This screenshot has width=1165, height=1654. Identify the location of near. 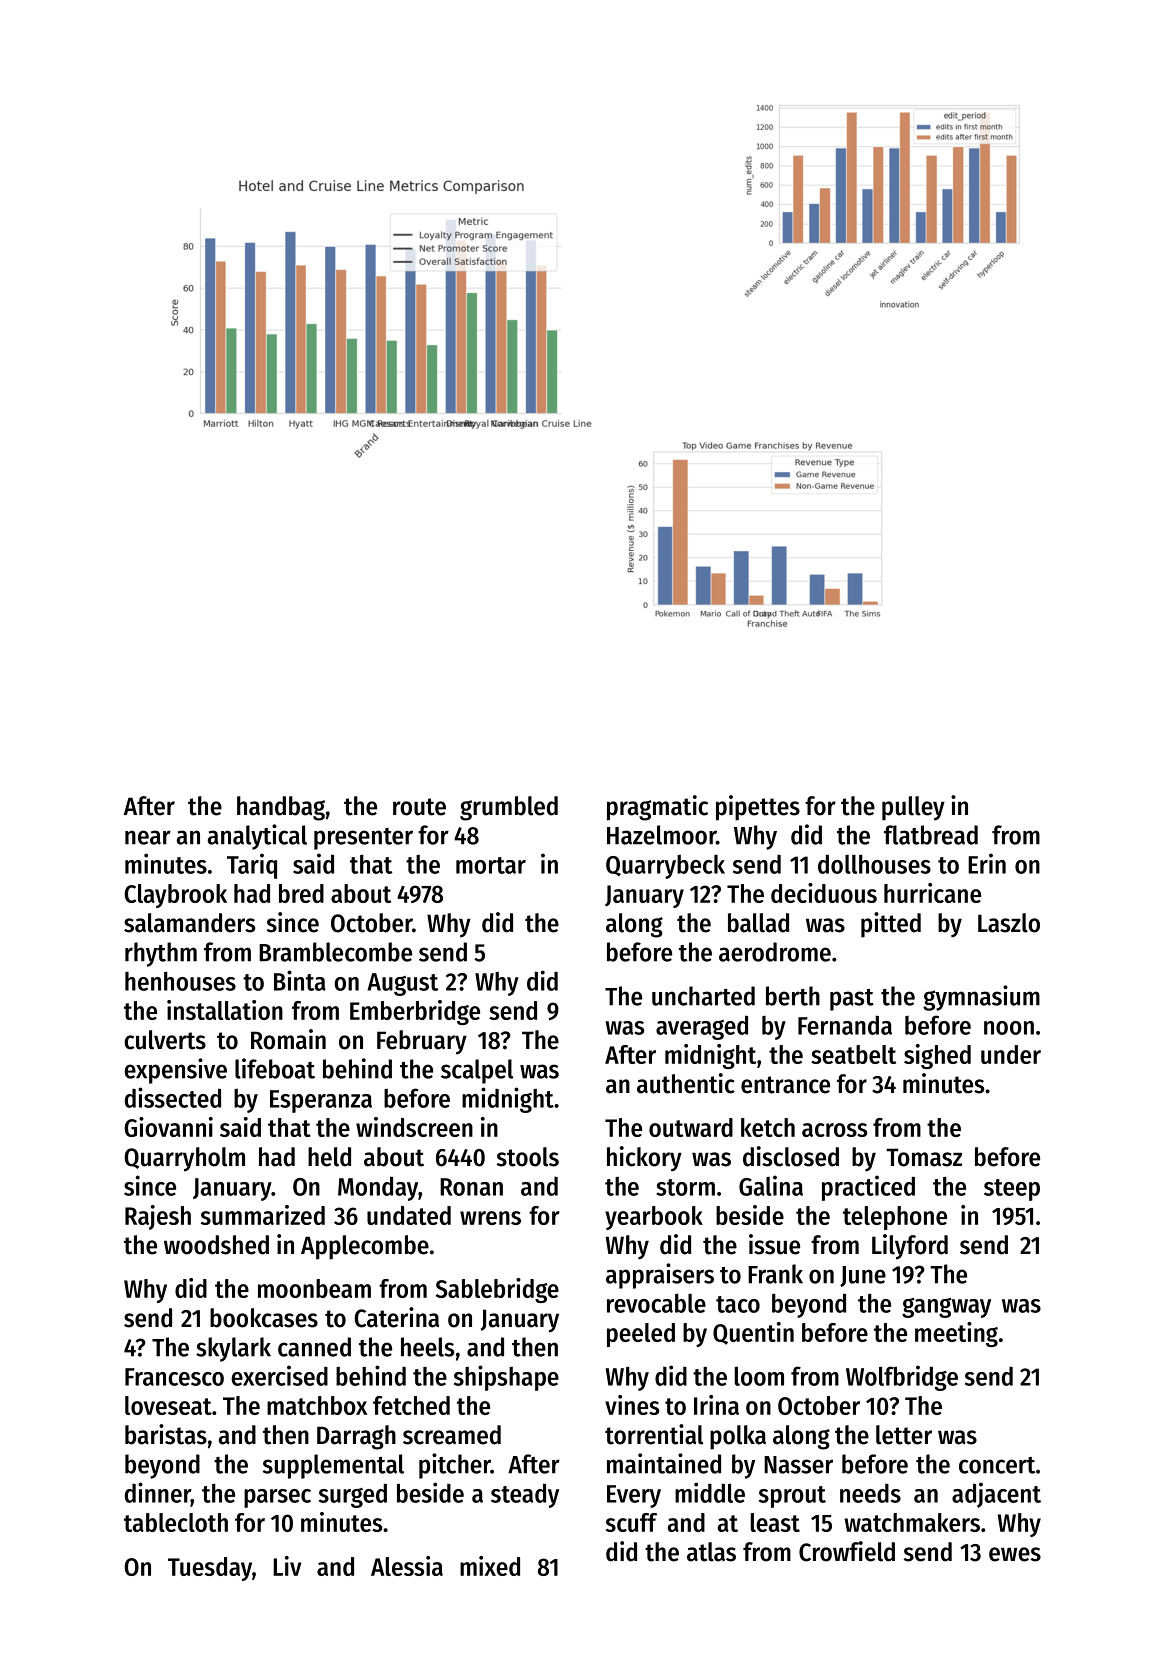
(148, 837).
